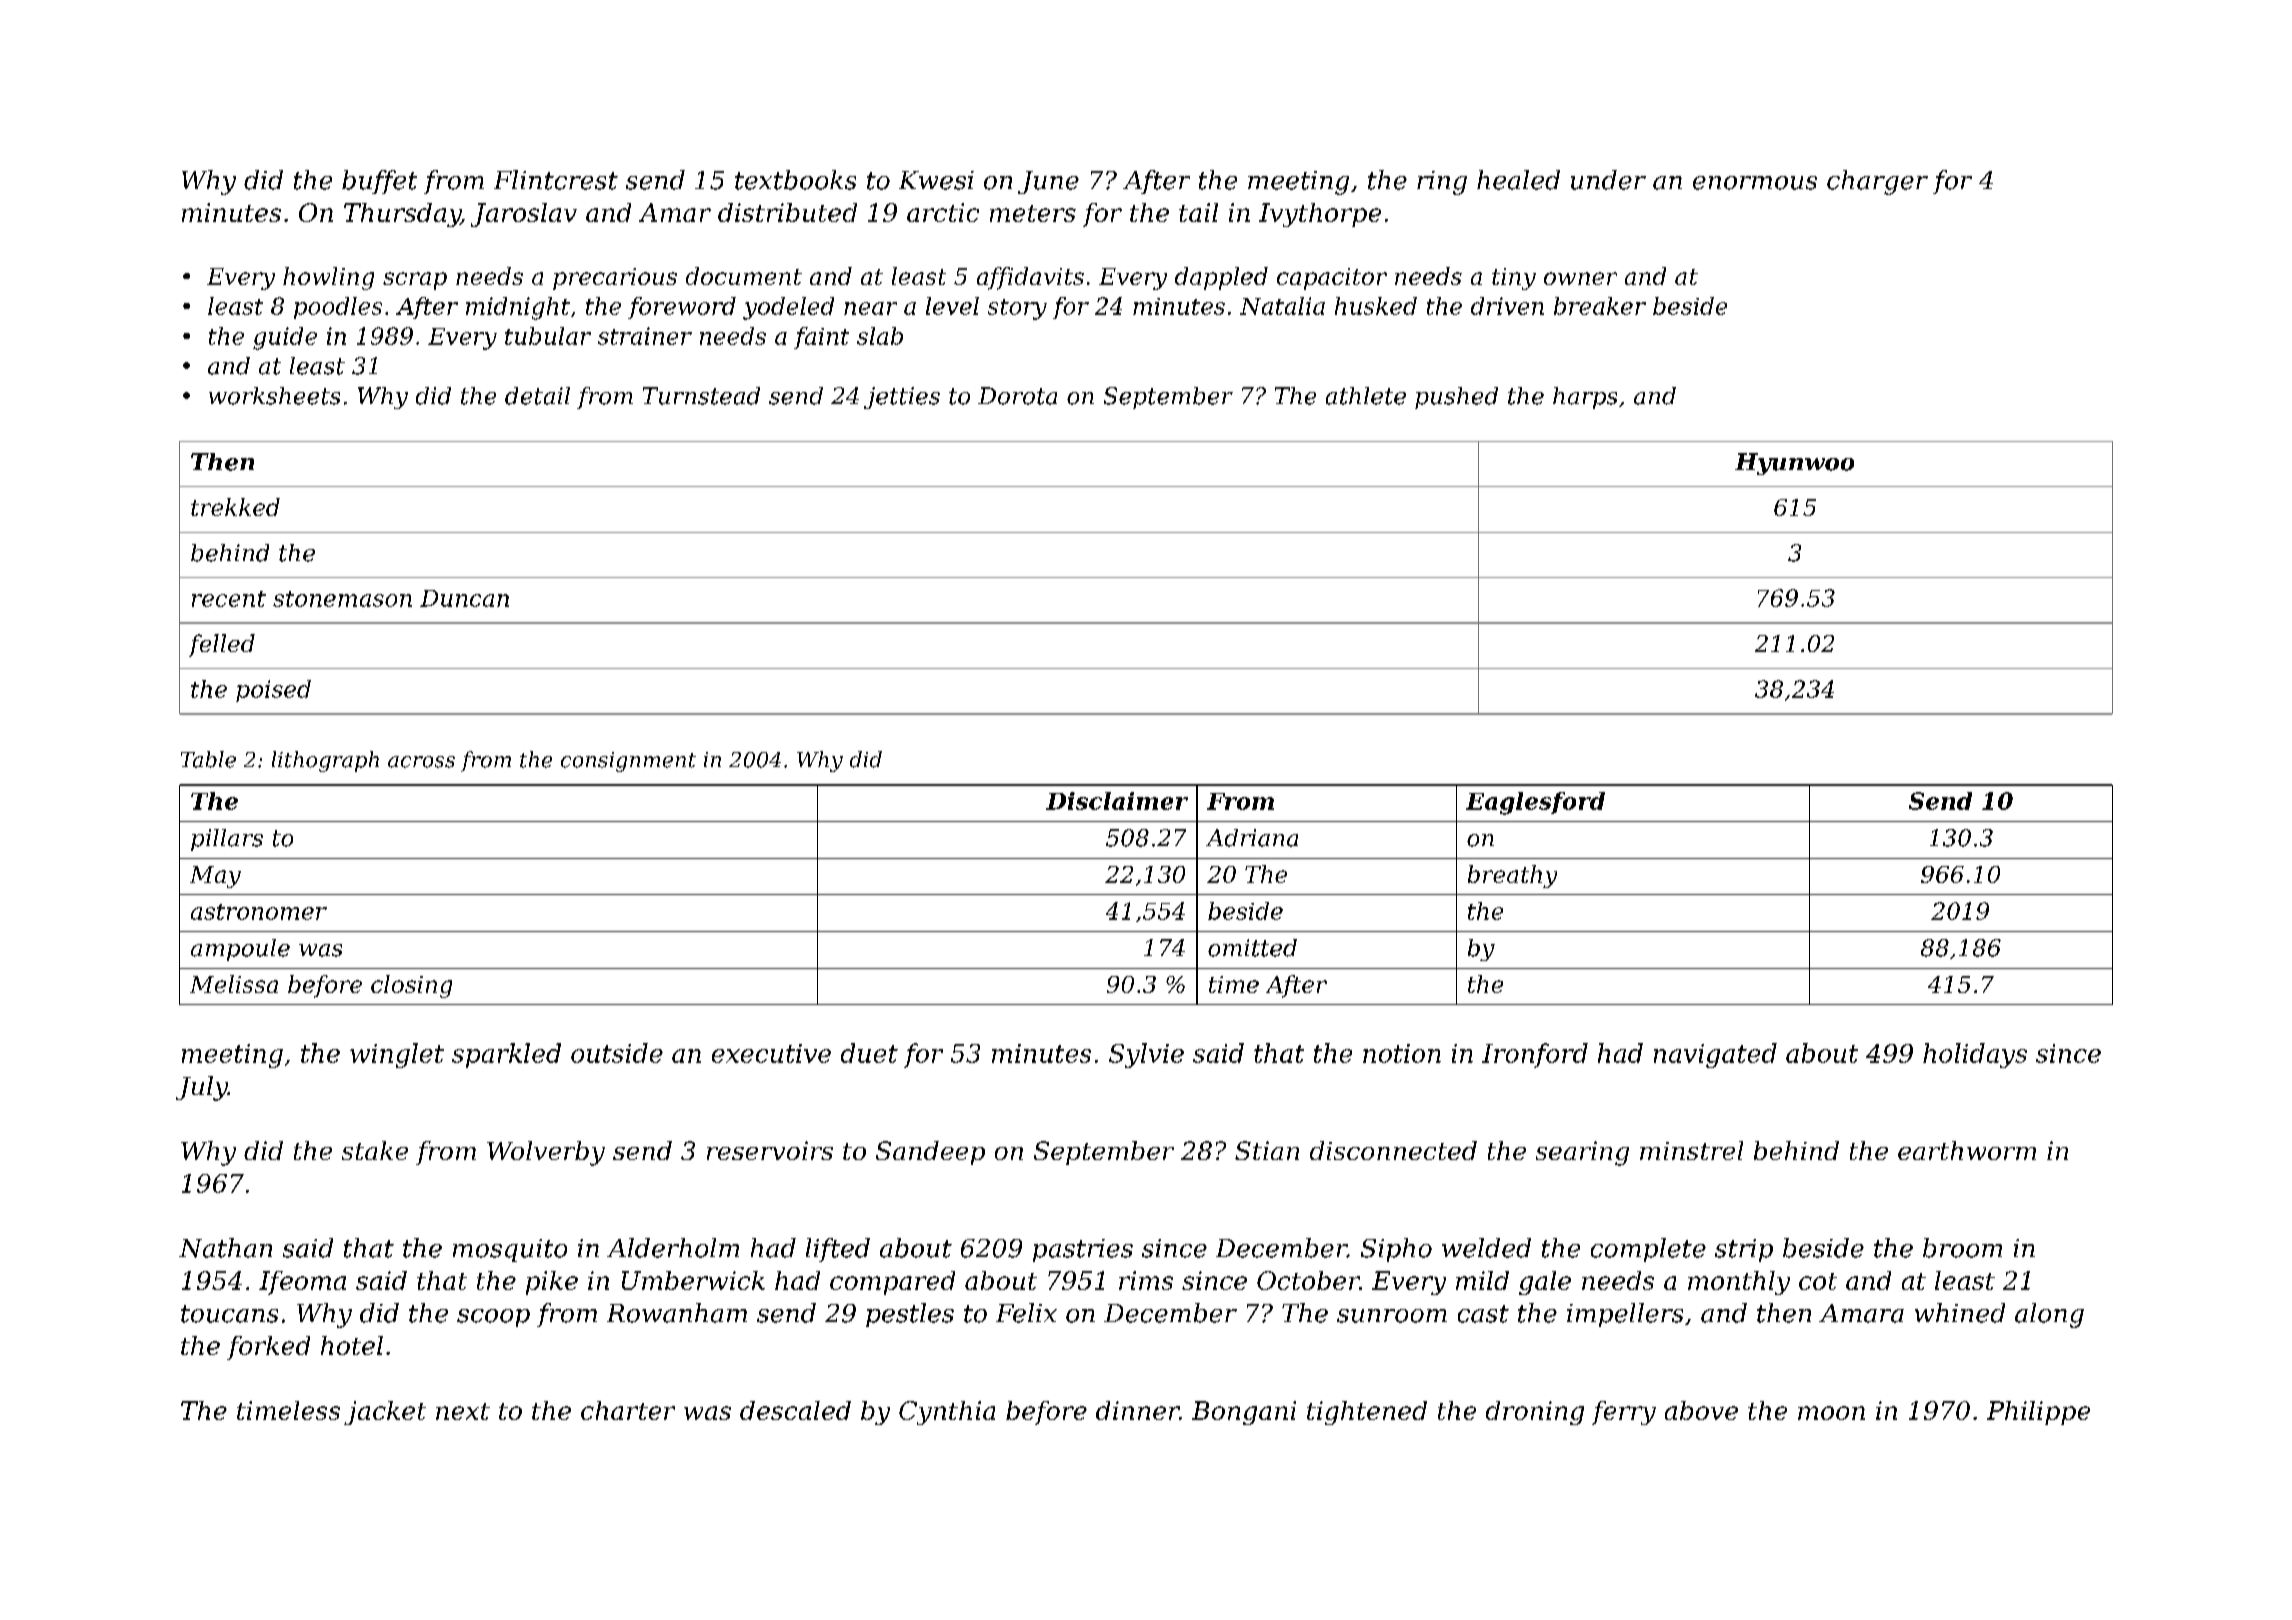 This screenshot has width=2292, height=1620. Describe the element at coordinates (225, 1248) in the screenshot. I see `Nathan` at that location.
